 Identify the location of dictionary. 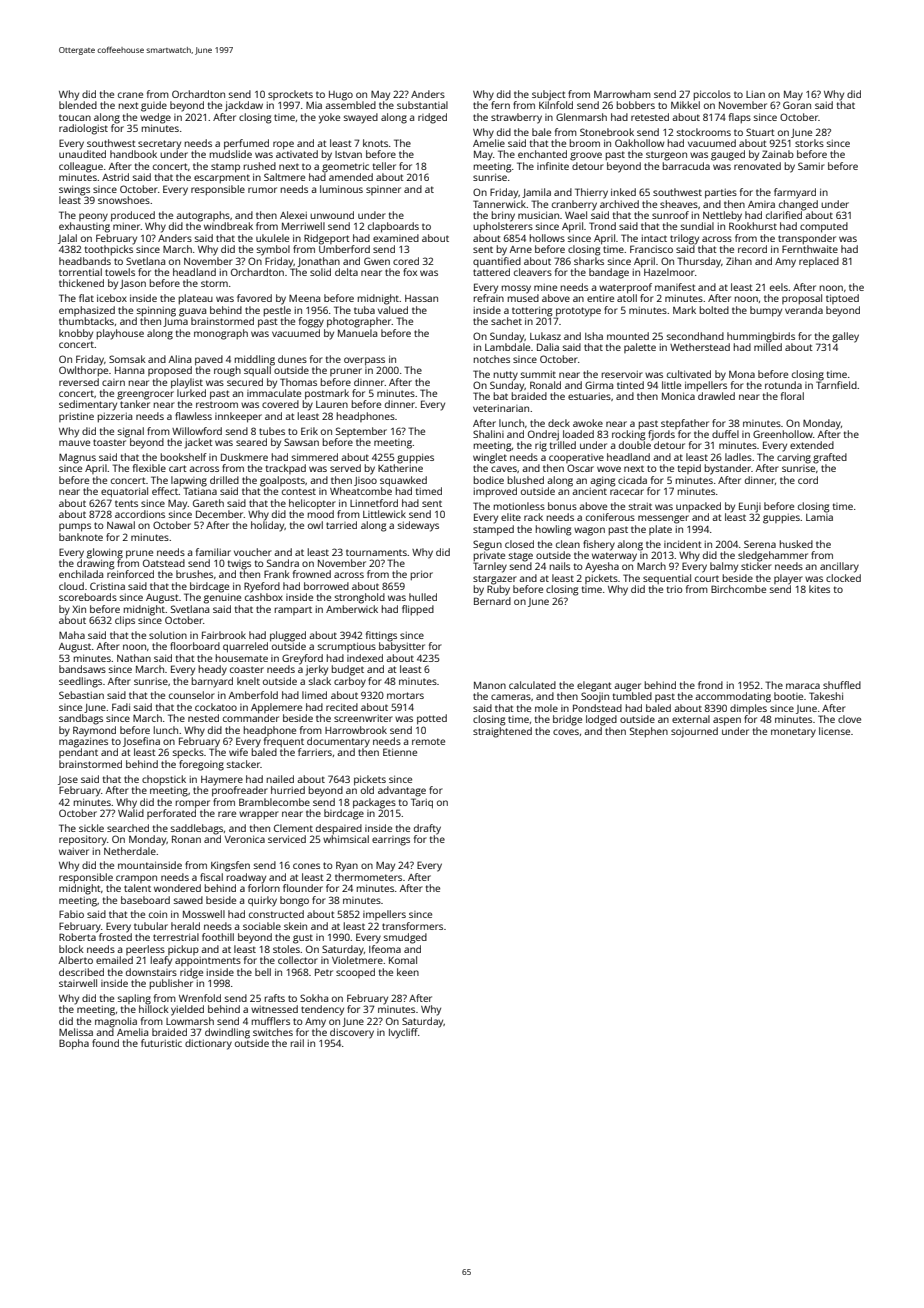
(208, 1044).
